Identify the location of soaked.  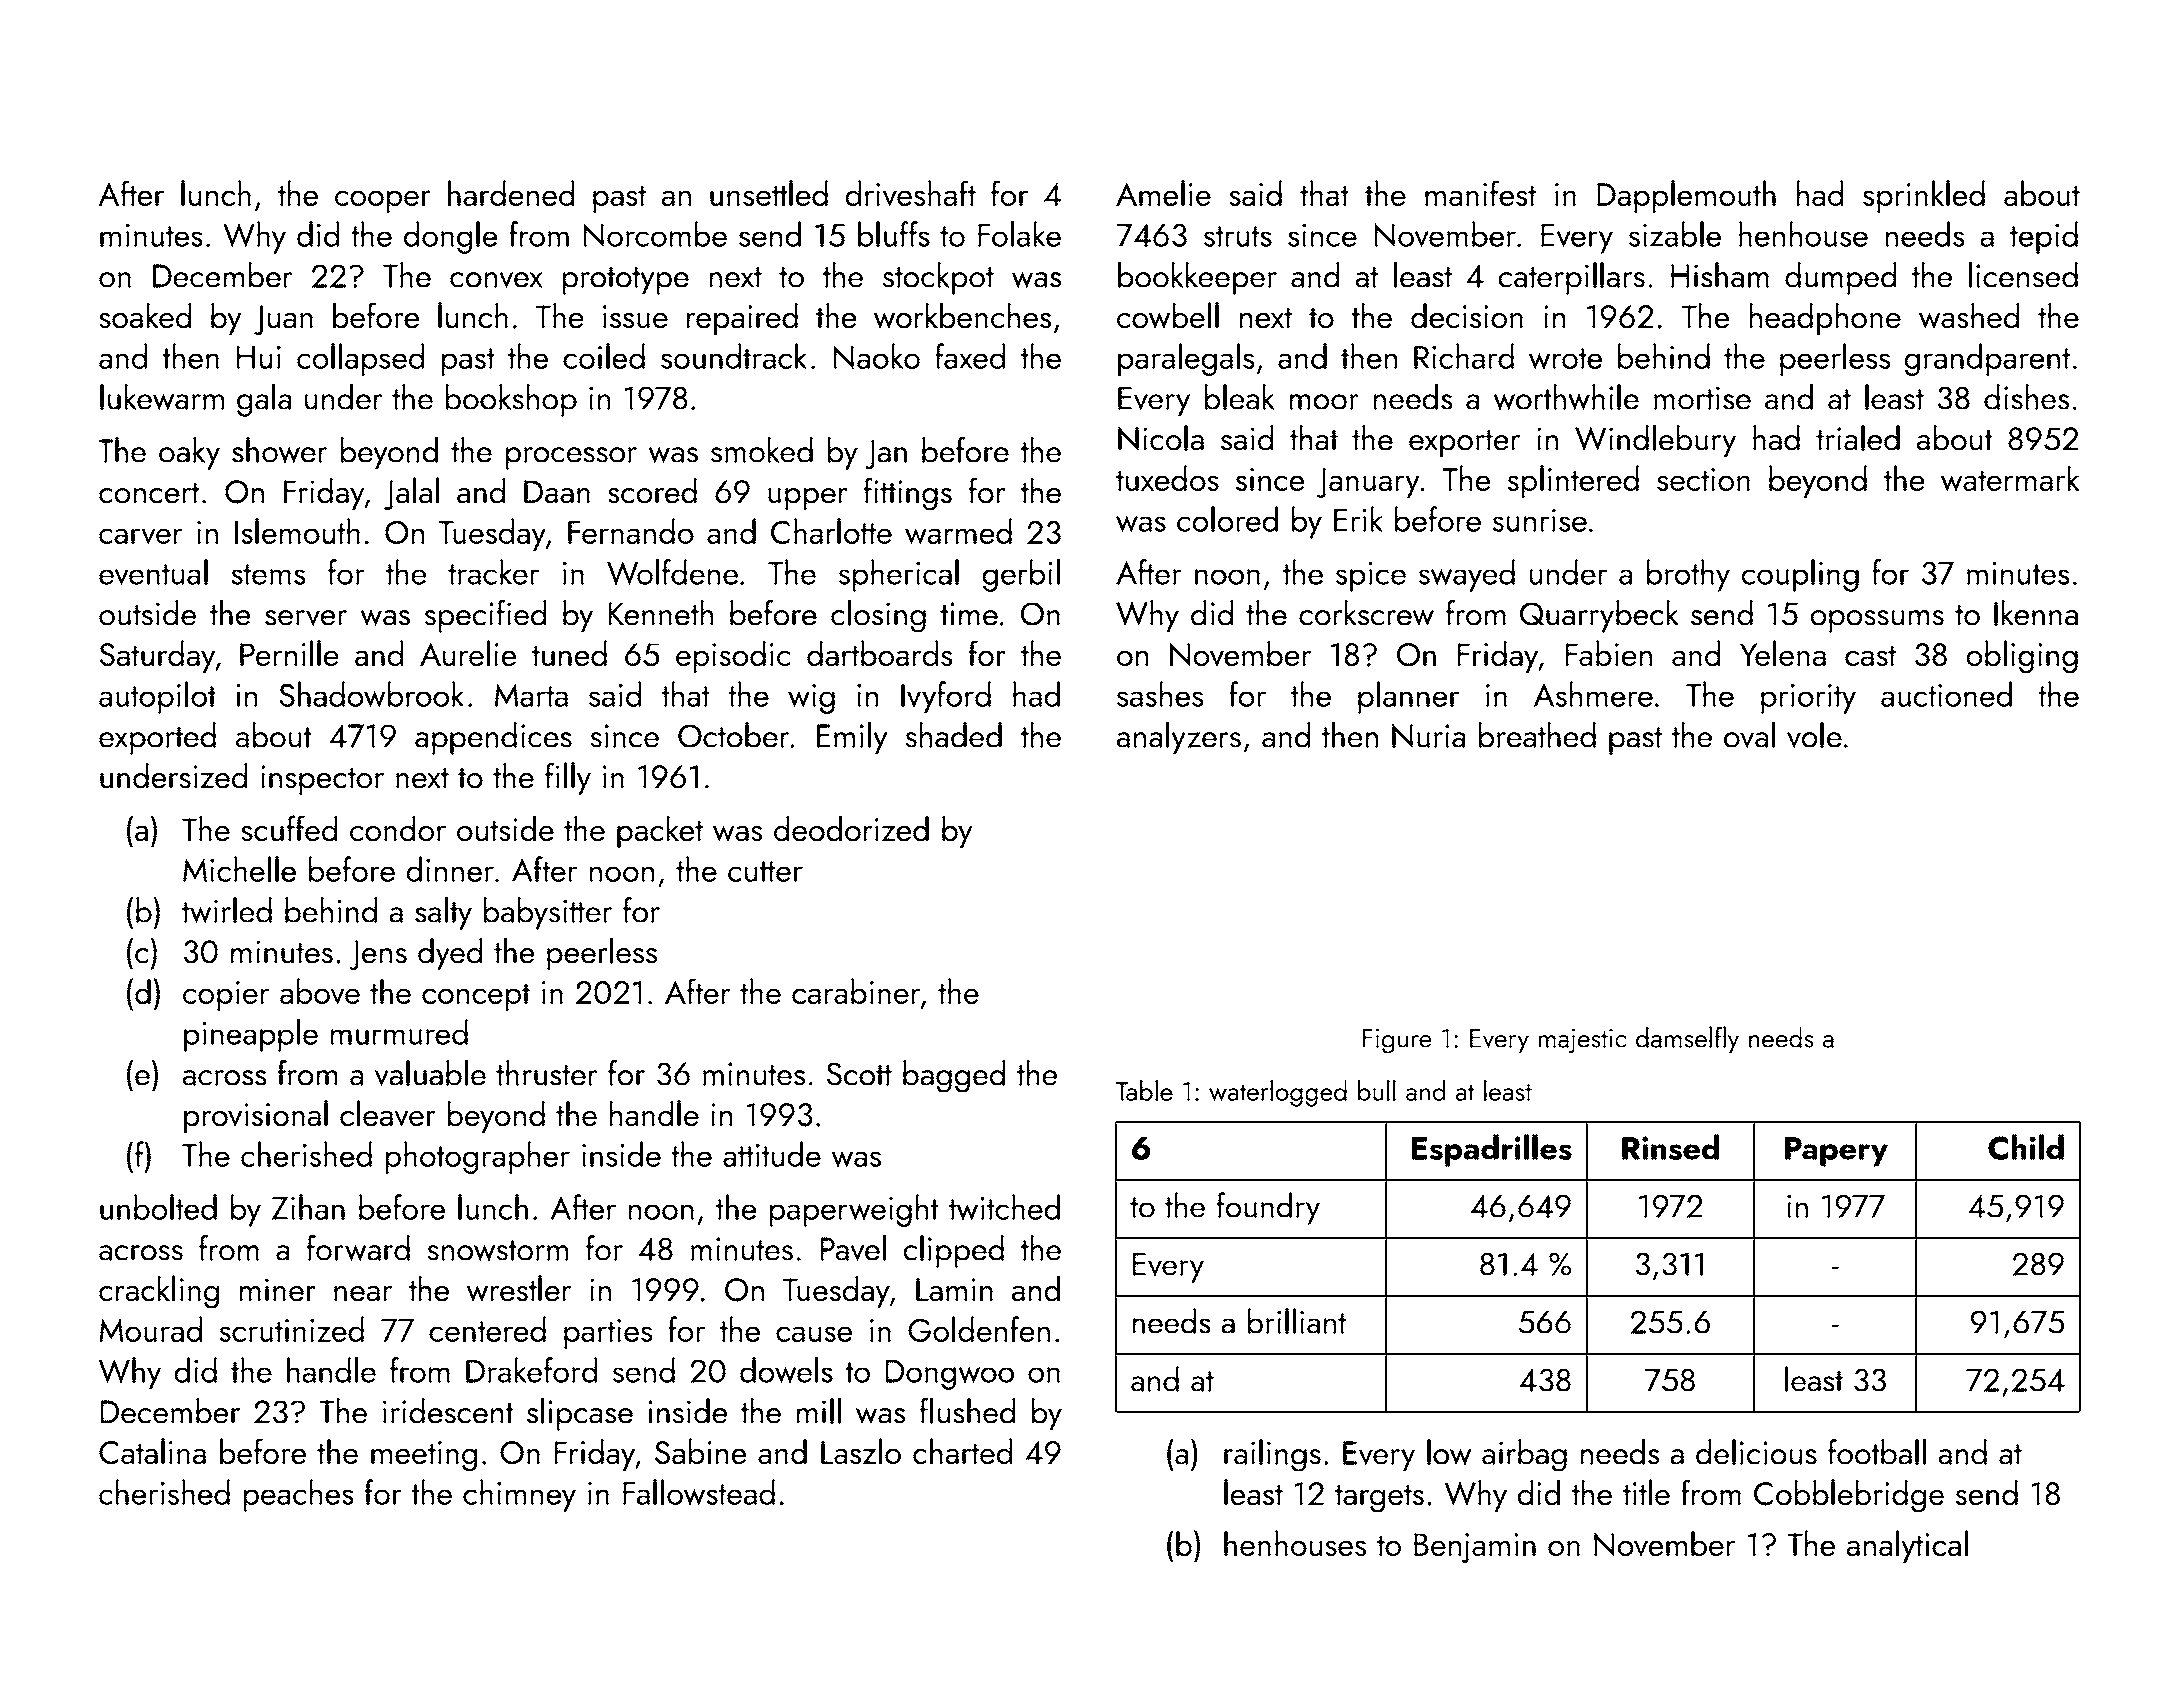
(145, 316).
